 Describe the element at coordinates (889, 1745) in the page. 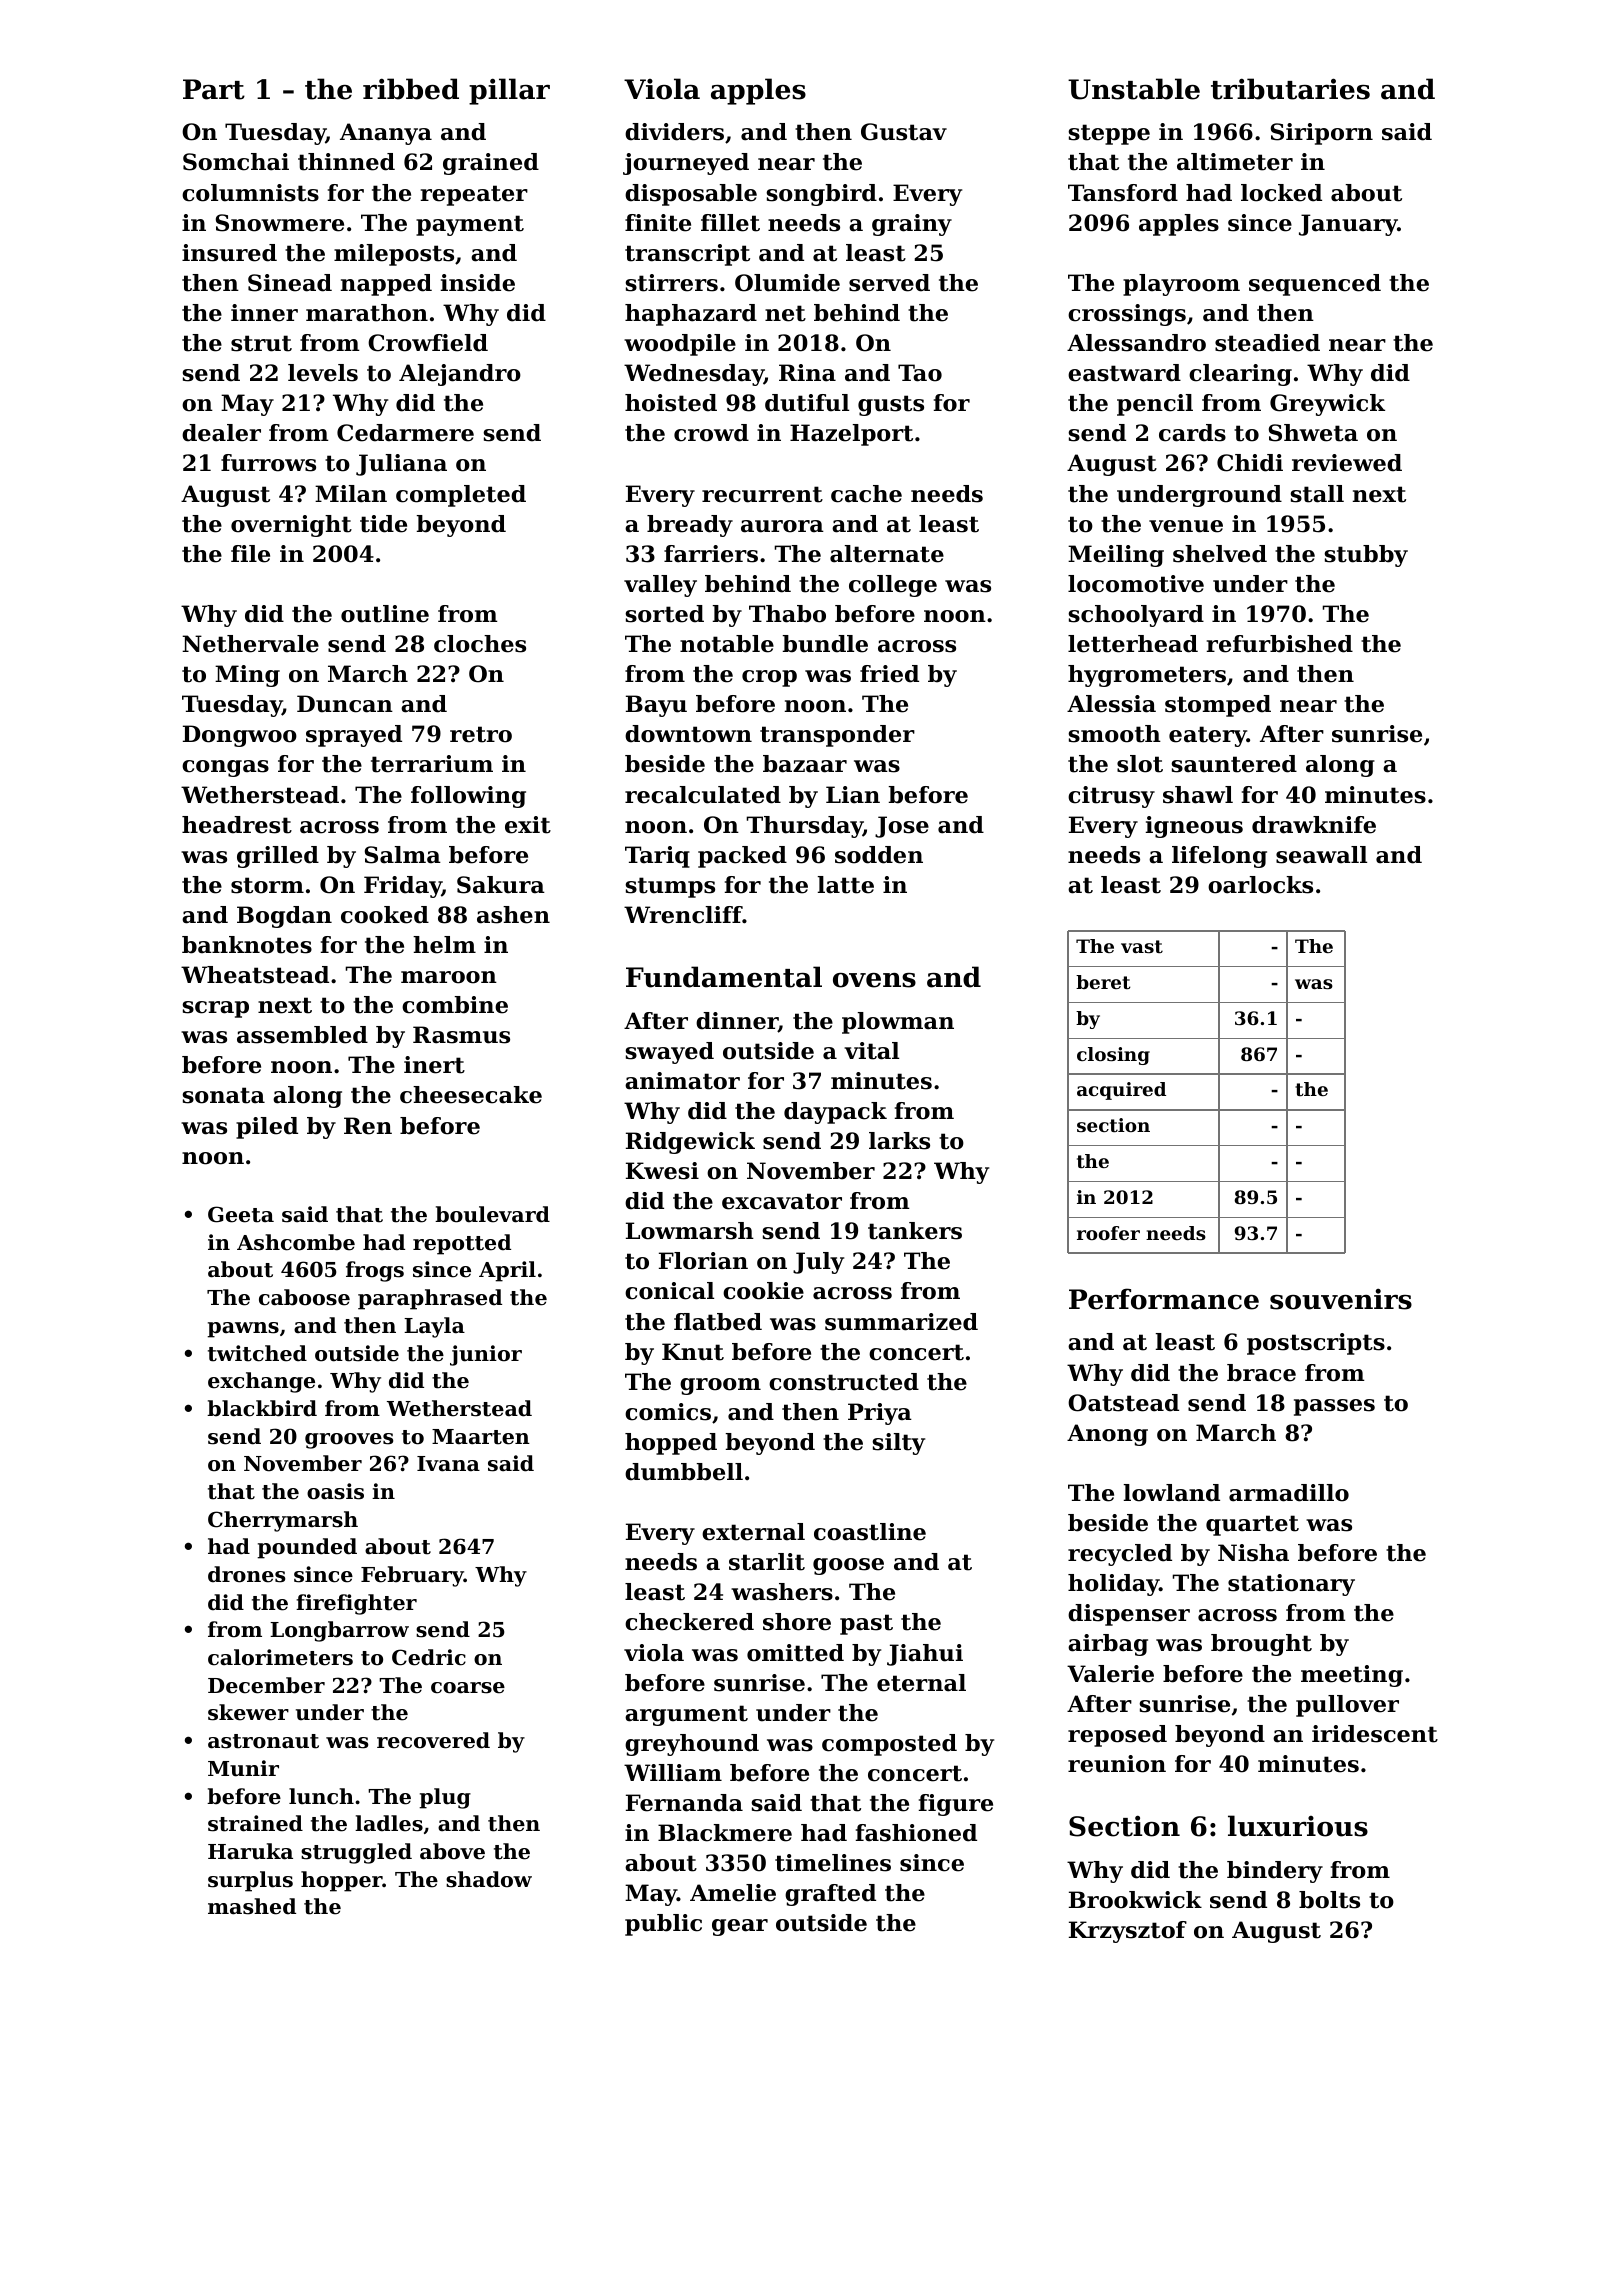

I see `composted` at that location.
